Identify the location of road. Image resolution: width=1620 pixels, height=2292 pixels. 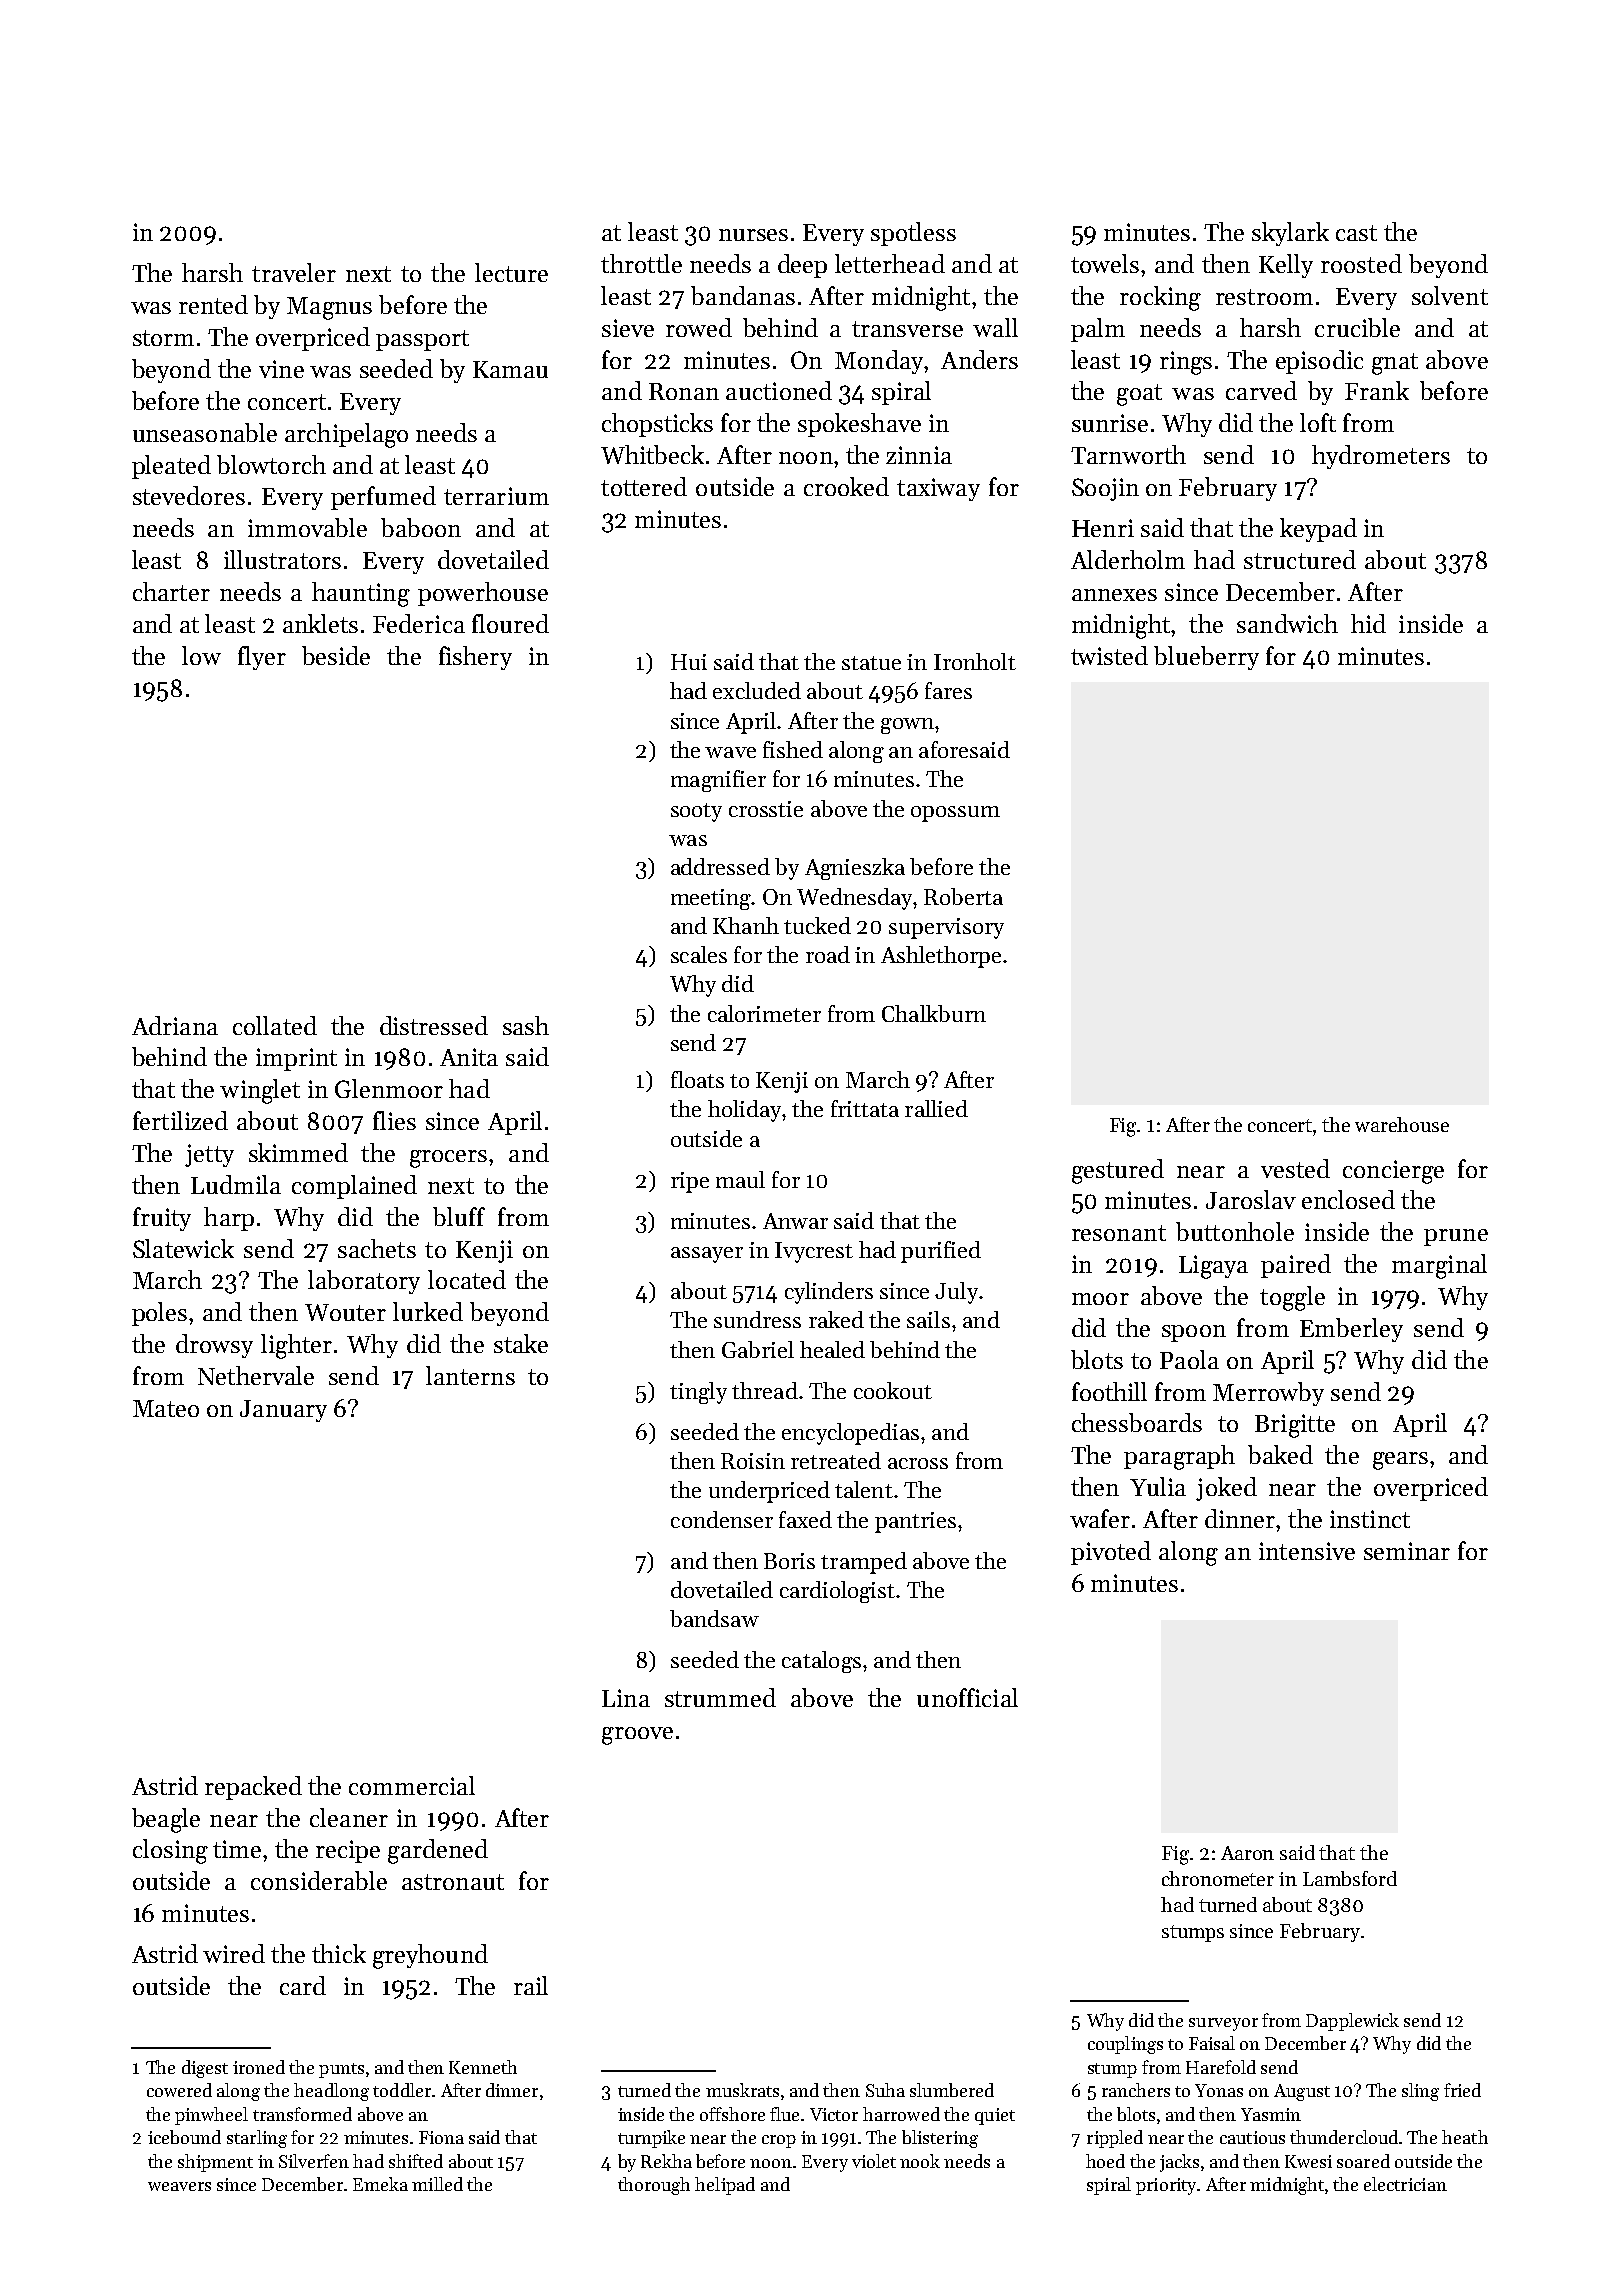
(828, 954).
